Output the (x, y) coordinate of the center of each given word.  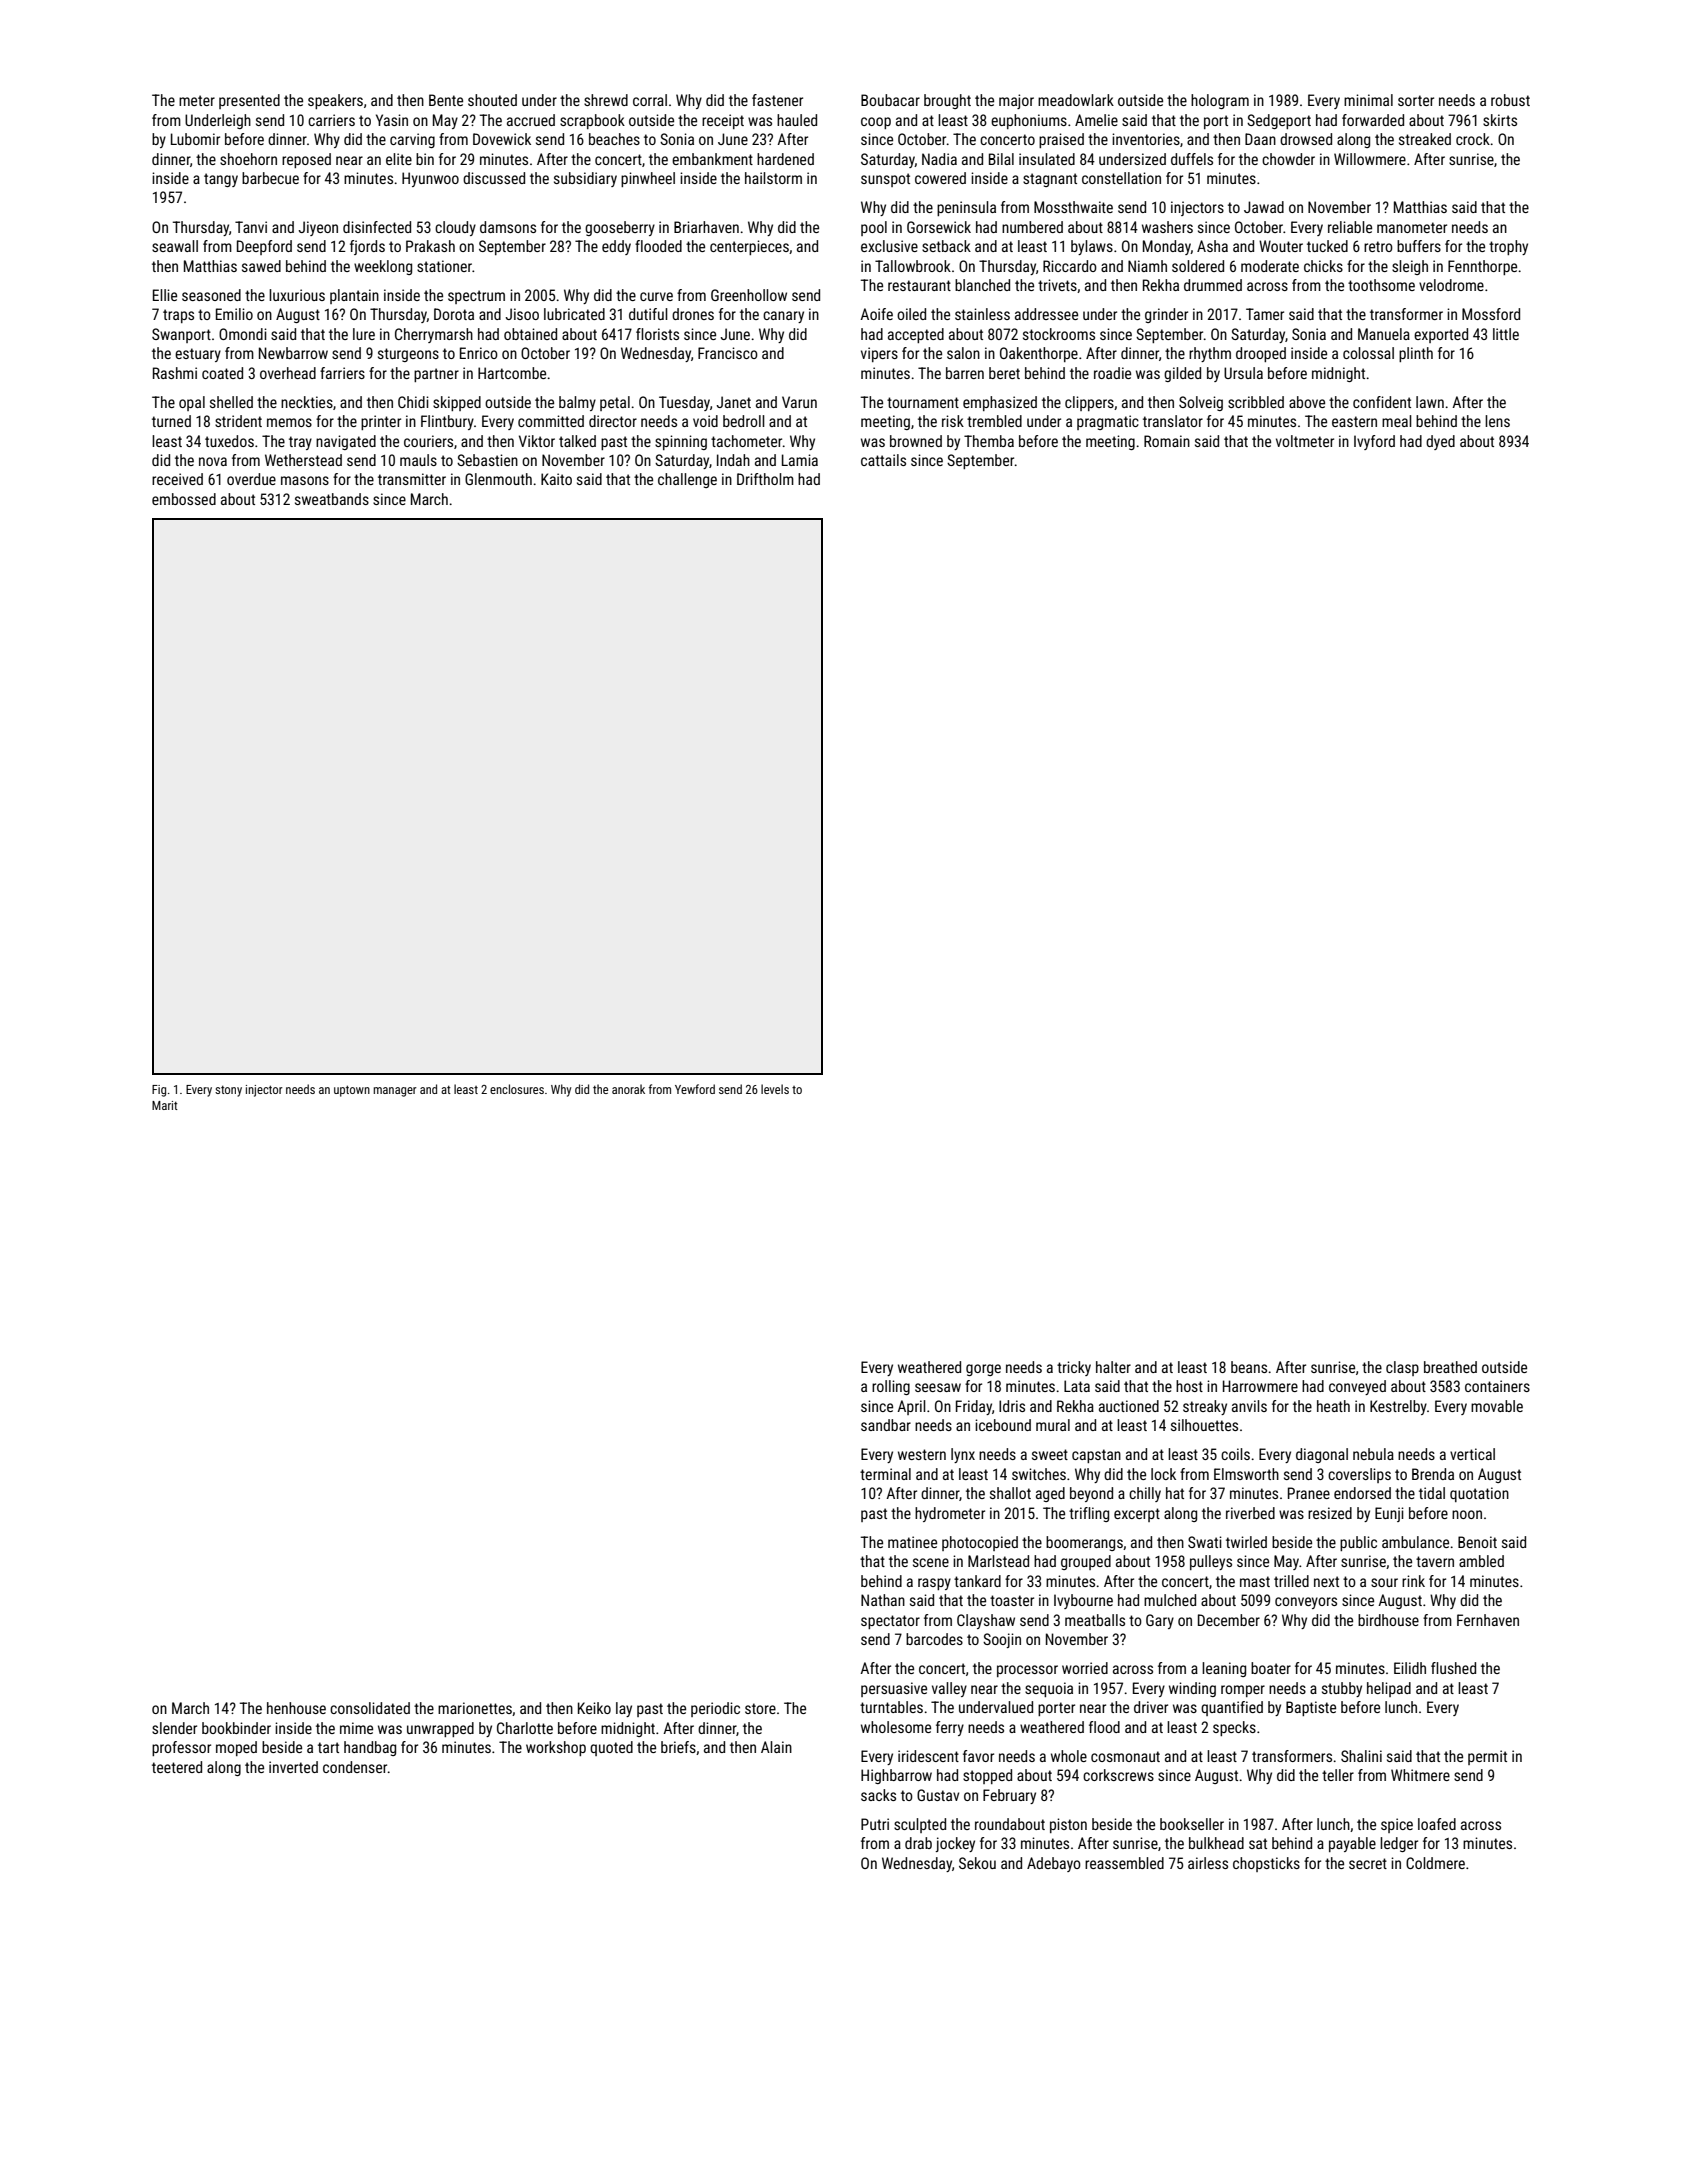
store (760, 1708)
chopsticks (1266, 1864)
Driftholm (765, 479)
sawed (261, 266)
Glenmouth (498, 479)
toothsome (1381, 285)
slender (174, 1728)
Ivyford (1374, 442)
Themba (989, 441)
